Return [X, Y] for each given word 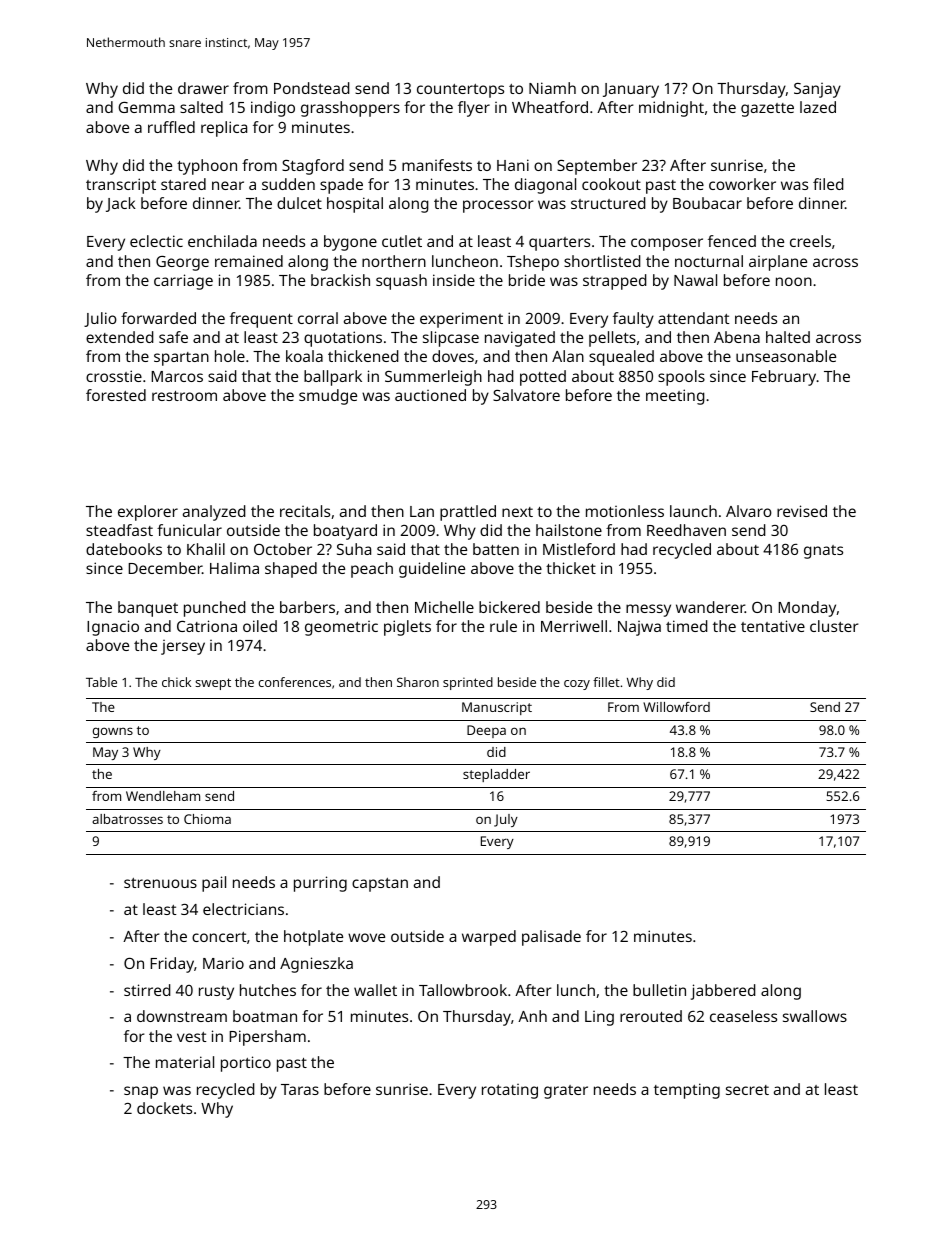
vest [192, 1037]
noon [794, 281]
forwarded [158, 318]
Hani [513, 165]
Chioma [207, 819]
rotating [510, 1091]
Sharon [418, 682]
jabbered [723, 992]
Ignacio [113, 628]
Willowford [676, 707]
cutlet [402, 241]
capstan [380, 885]
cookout [611, 184]
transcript [121, 186]
